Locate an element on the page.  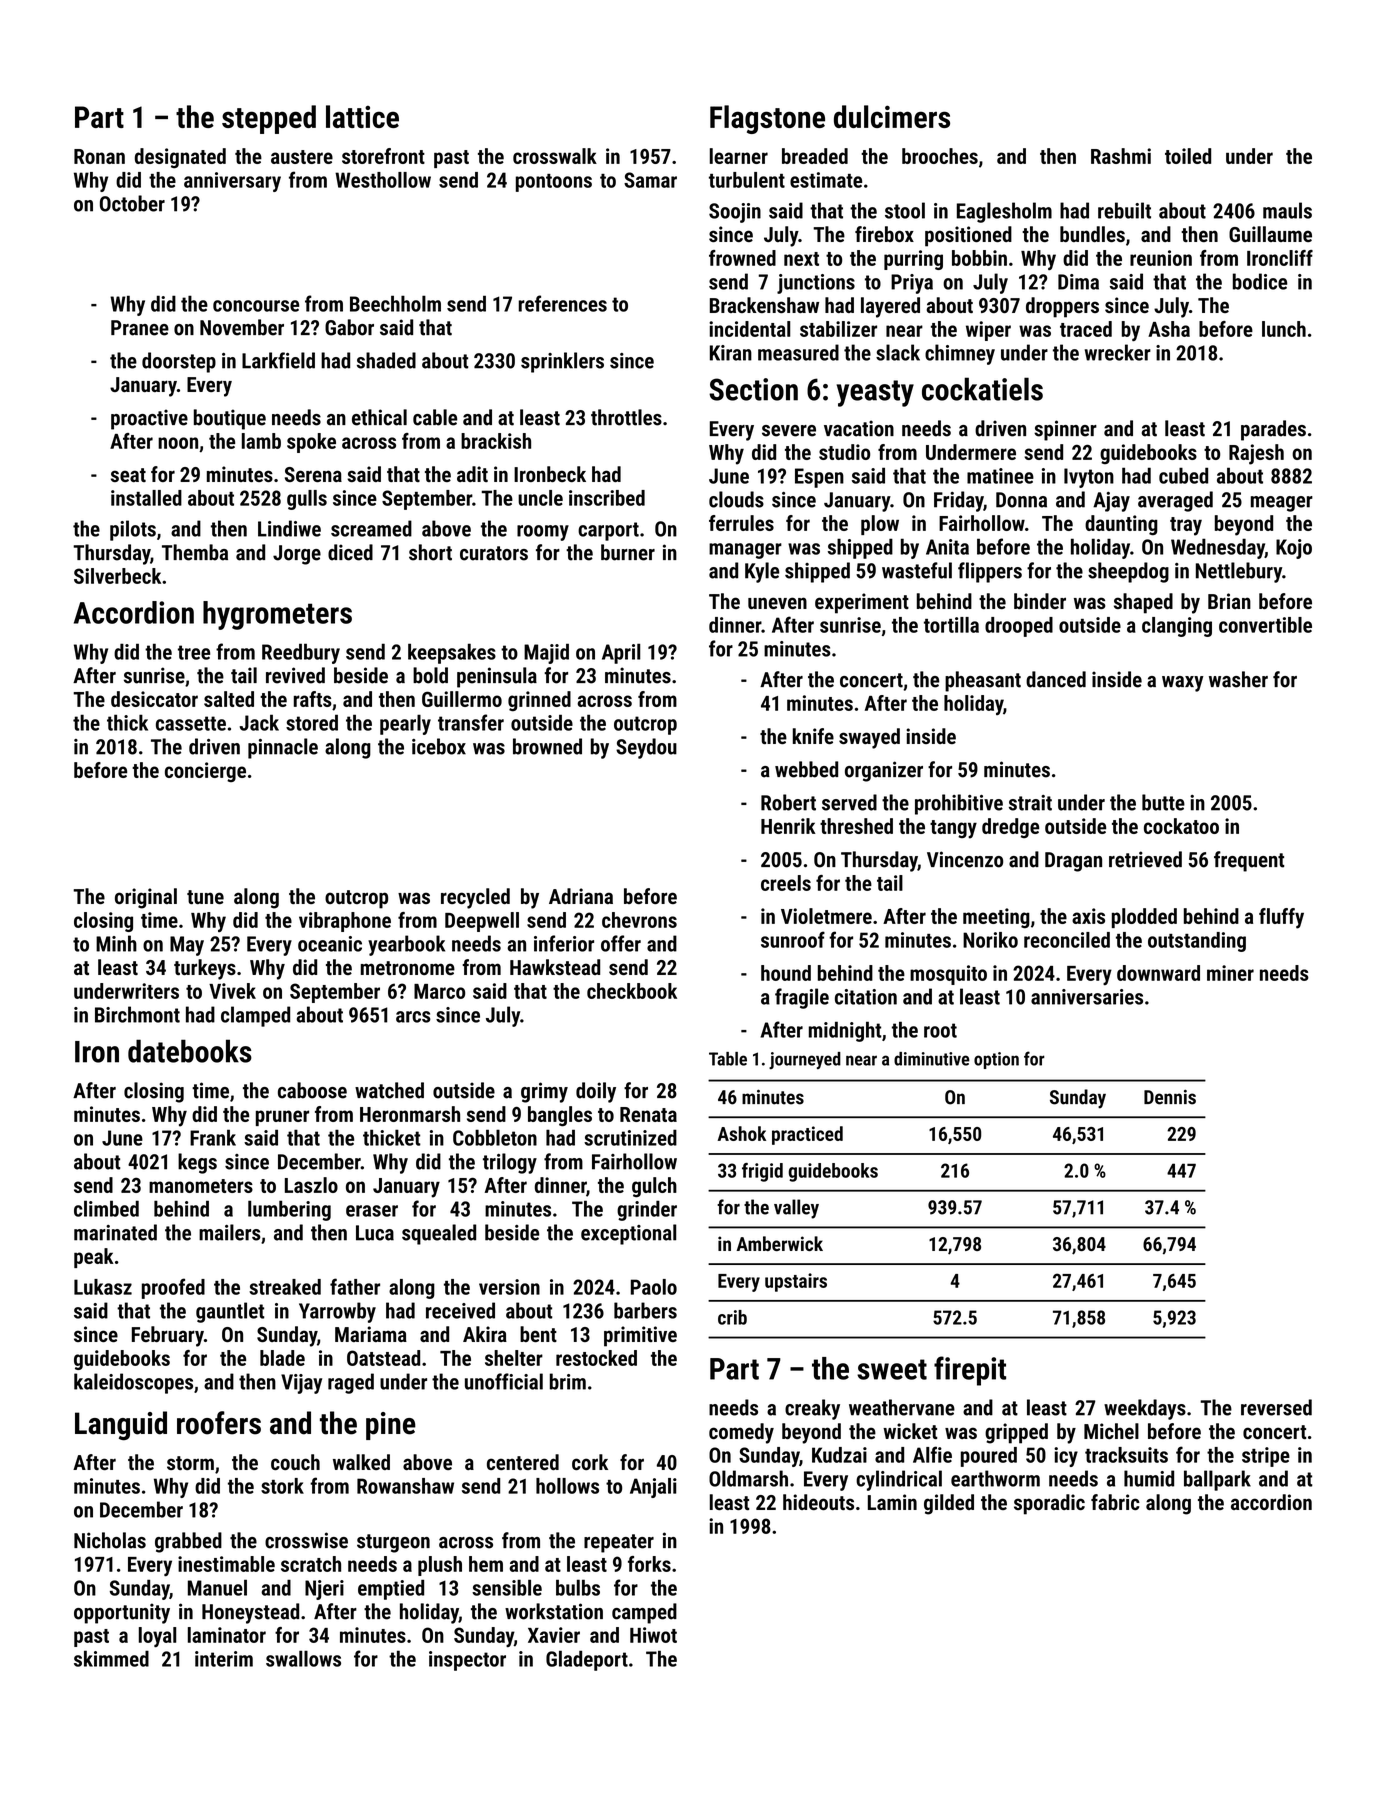
reconciled is located at coordinates (1067, 940).
